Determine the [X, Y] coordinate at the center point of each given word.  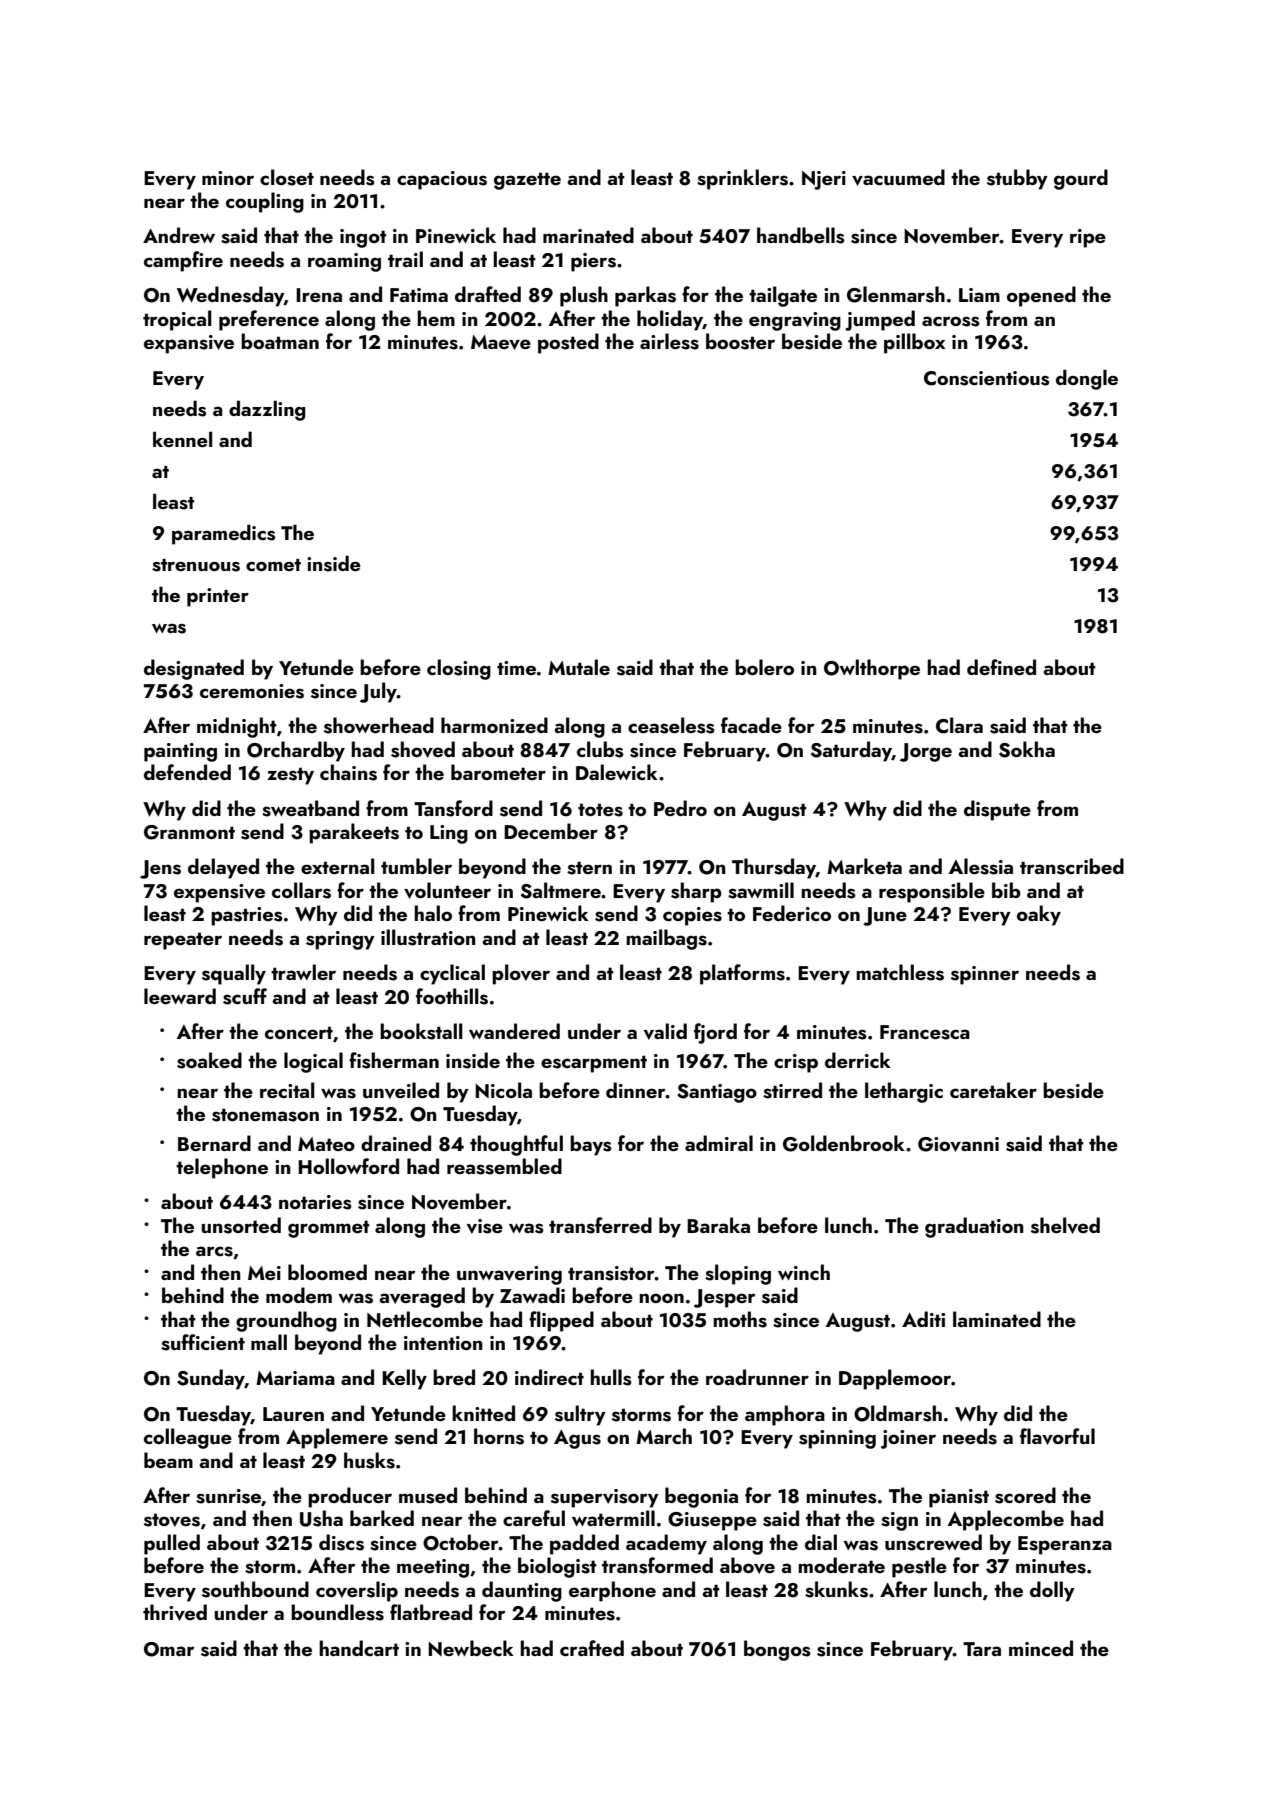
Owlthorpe [872, 669]
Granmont [189, 832]
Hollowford [348, 1166]
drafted [488, 294]
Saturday [851, 751]
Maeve [501, 342]
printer [218, 597]
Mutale [579, 667]
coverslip [357, 1591]
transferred [600, 1225]
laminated [997, 1319]
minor [228, 178]
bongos [777, 1650]
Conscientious [986, 378]
